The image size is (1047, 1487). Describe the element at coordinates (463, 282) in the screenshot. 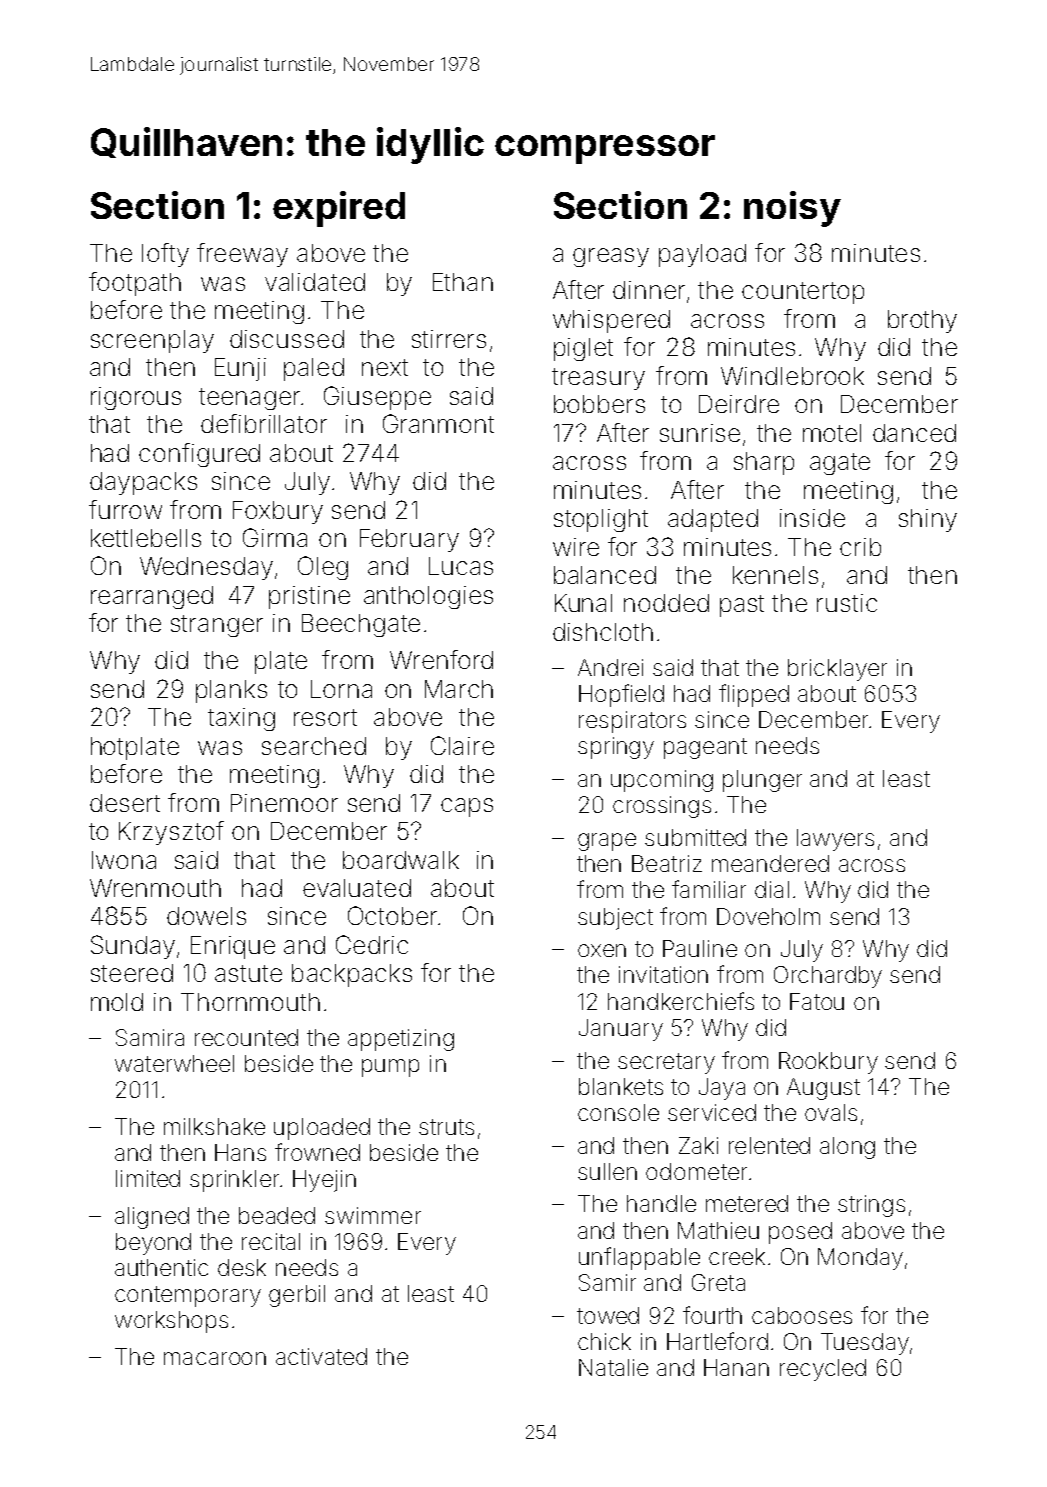

I see `Ethan` at that location.
